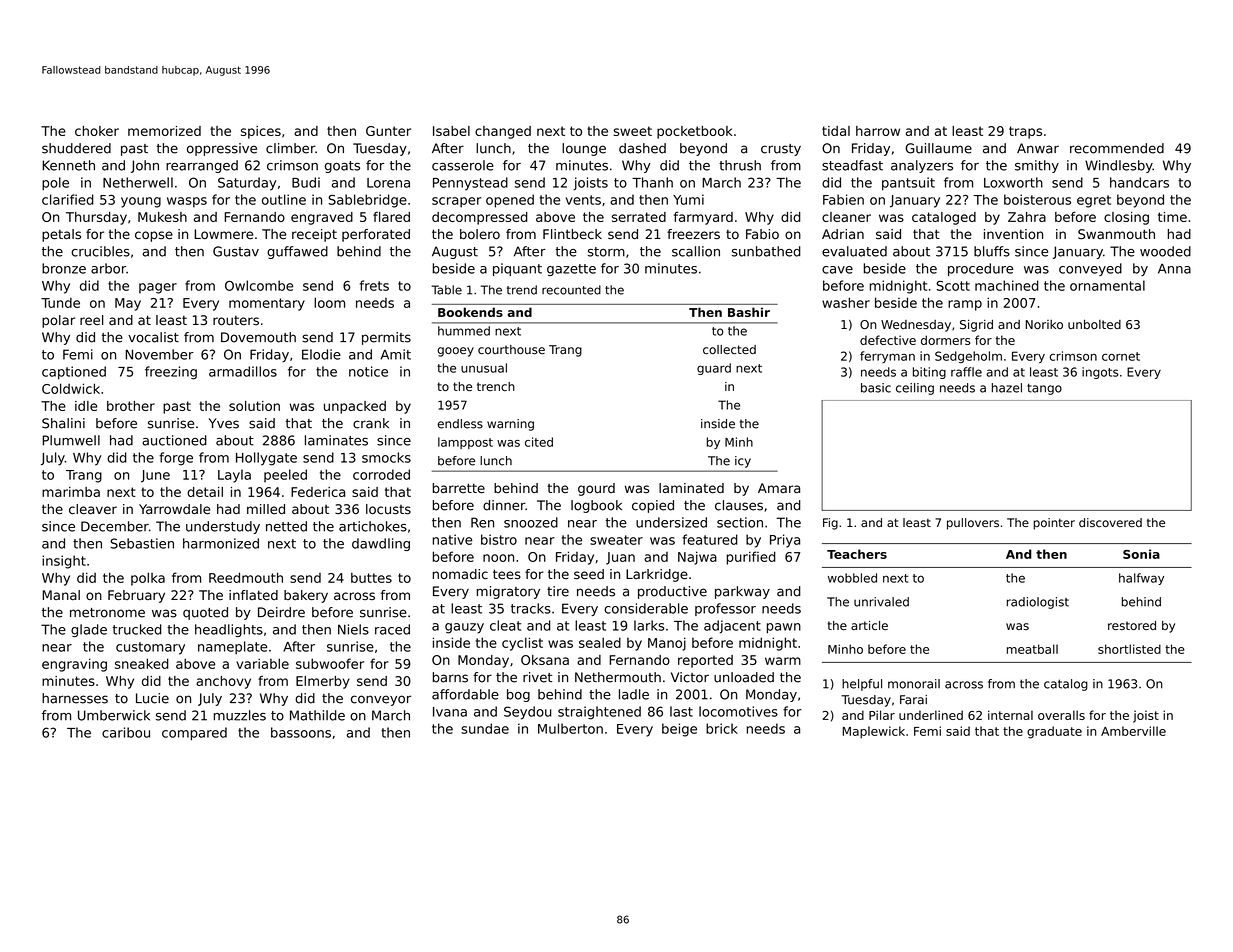  What do you see at coordinates (480, 234) in the screenshot?
I see `bolero` at bounding box center [480, 234].
